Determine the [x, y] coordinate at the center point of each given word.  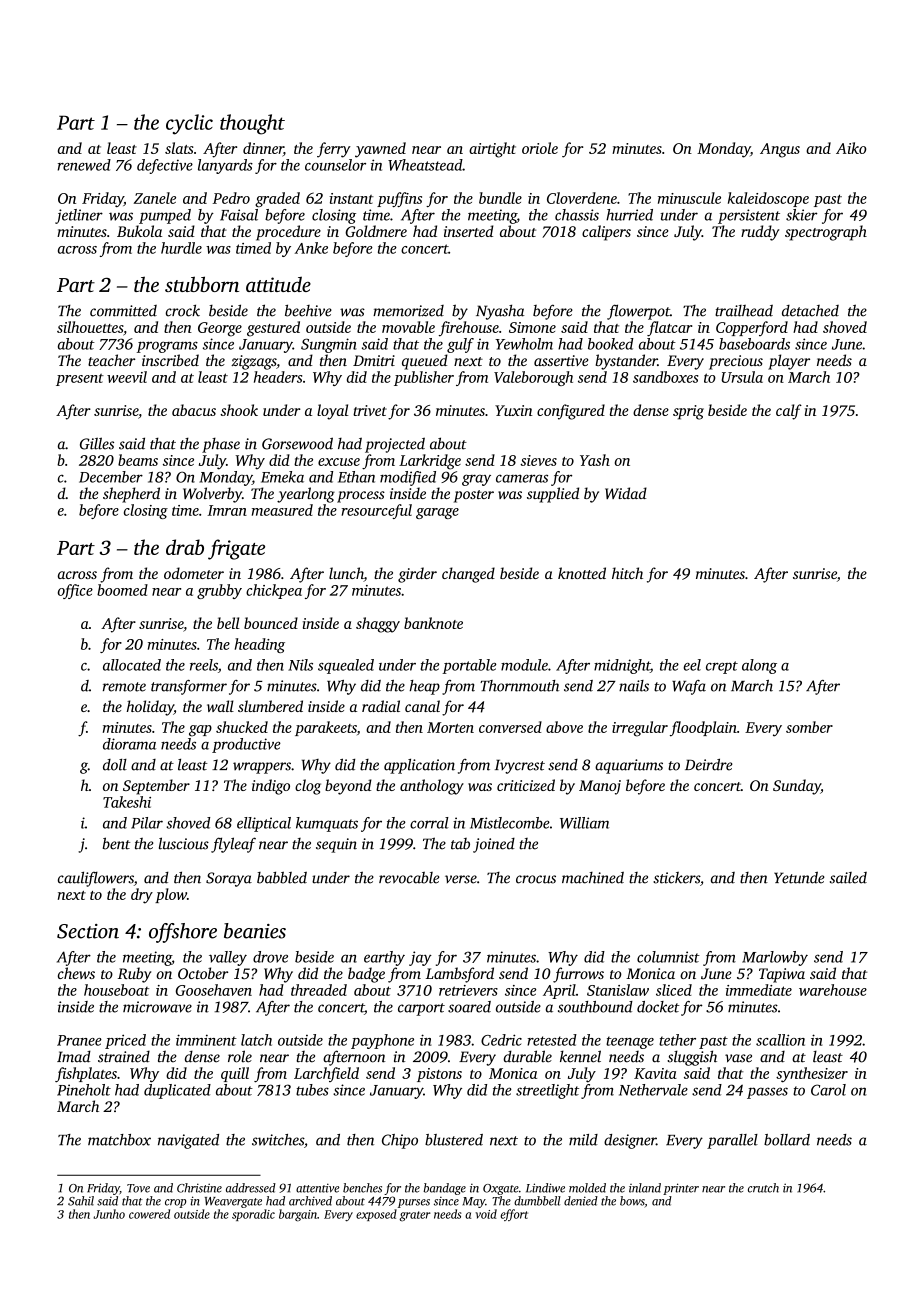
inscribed [170, 360]
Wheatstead [425, 165]
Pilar [147, 823]
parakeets [326, 728]
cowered [149, 1214]
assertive [561, 360]
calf [789, 412]
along [759, 666]
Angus [780, 150]
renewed [84, 165]
